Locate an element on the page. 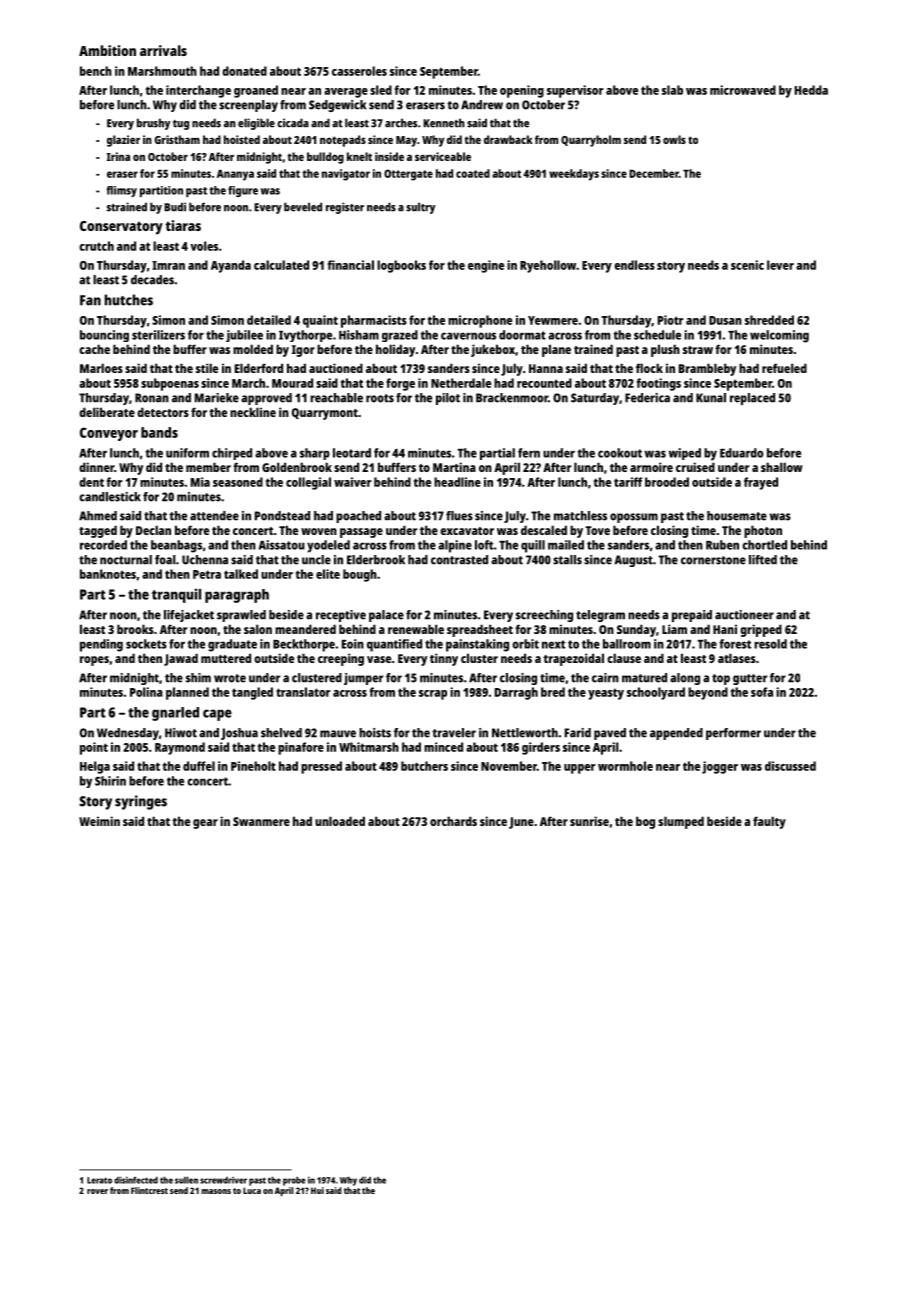 The height and width of the document is (1316, 908). Luca is located at coordinates (252, 1190).
